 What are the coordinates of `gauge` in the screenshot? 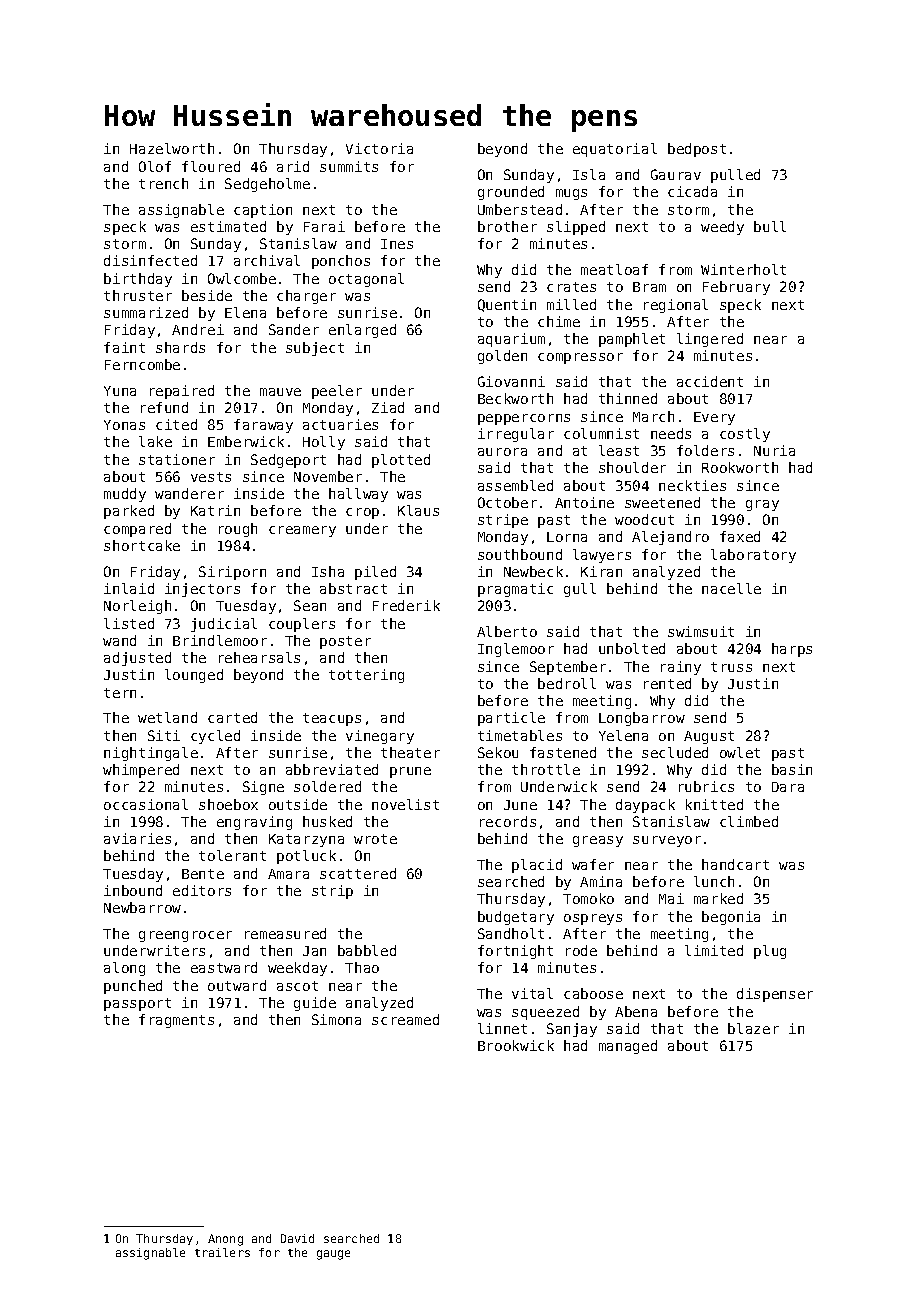 It's located at (333, 1255).
